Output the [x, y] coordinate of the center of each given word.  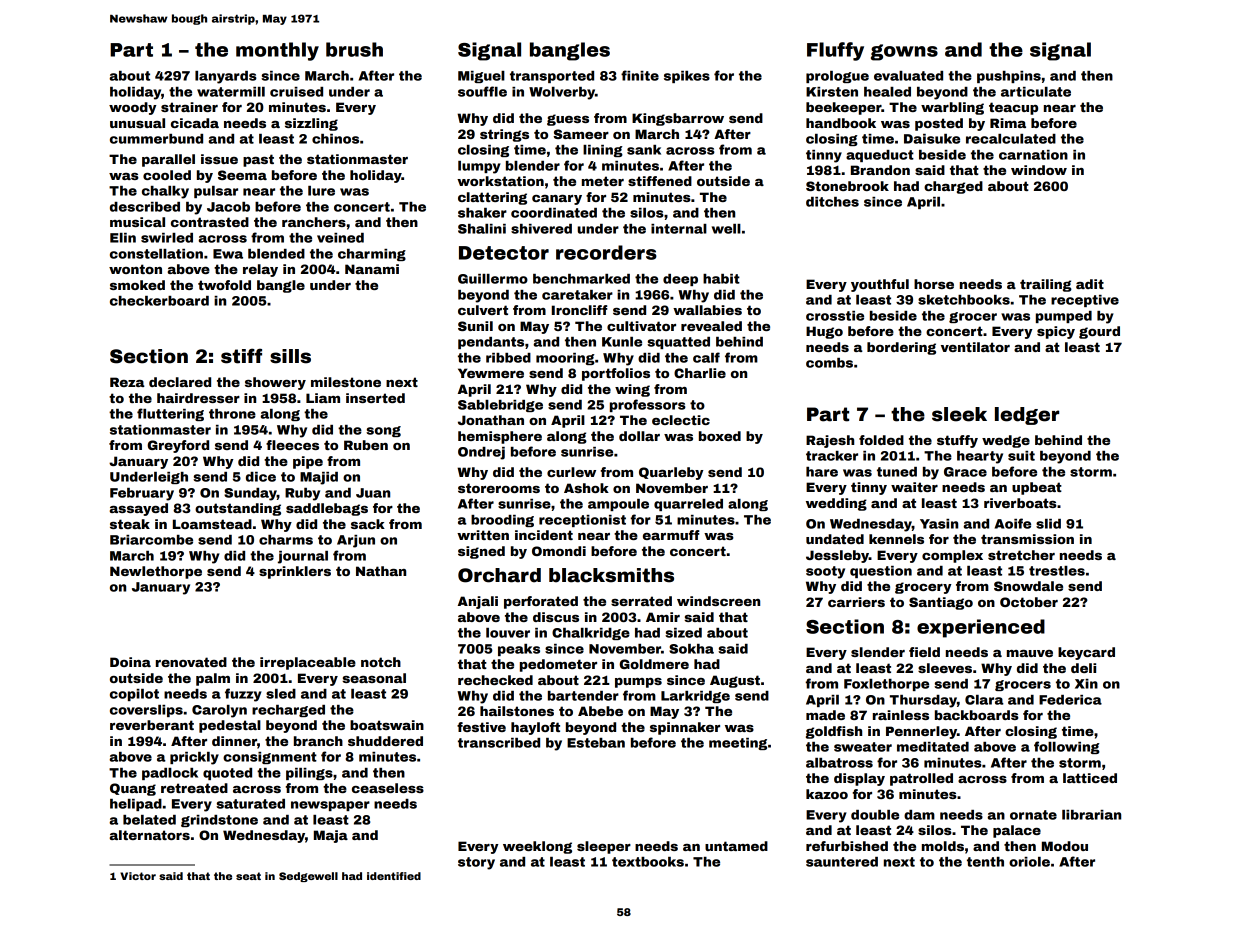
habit [721, 279]
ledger [1027, 416]
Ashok [586, 488]
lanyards [226, 77]
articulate [1036, 92]
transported [552, 77]
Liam [323, 398]
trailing [1046, 285]
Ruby [302, 494]
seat [248, 876]
